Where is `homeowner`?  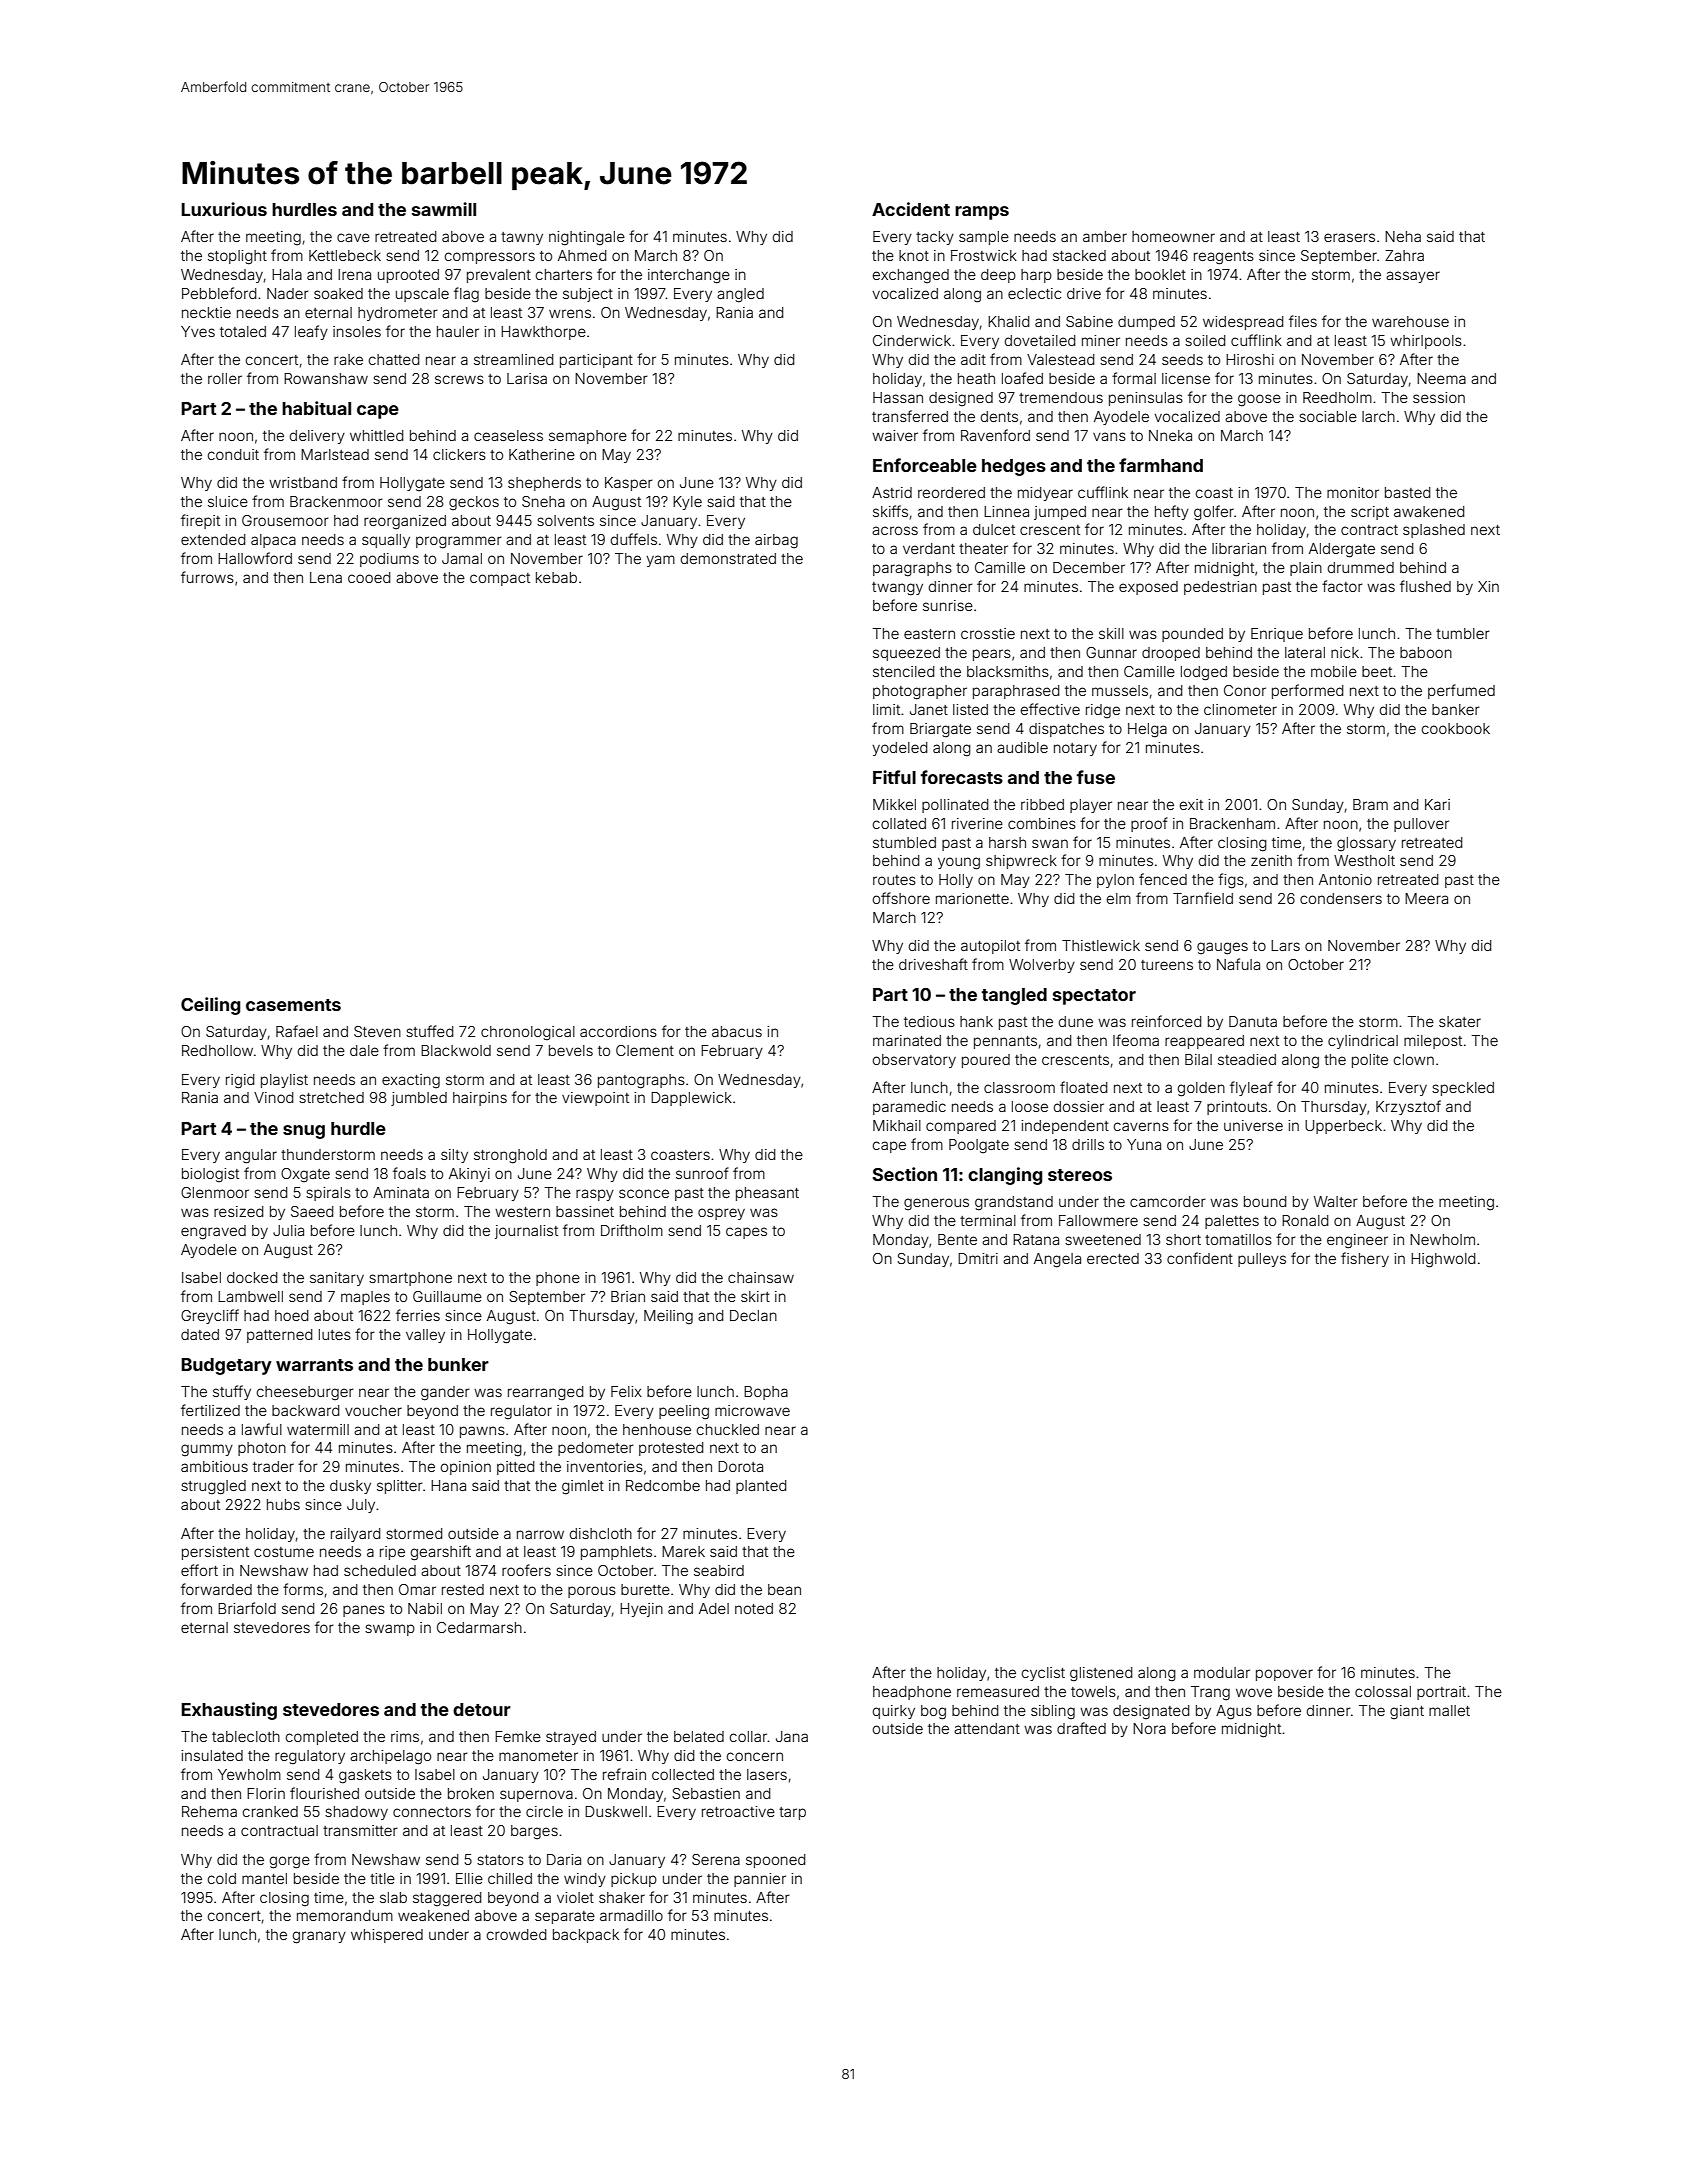
homeowner is located at coordinates (1173, 236).
